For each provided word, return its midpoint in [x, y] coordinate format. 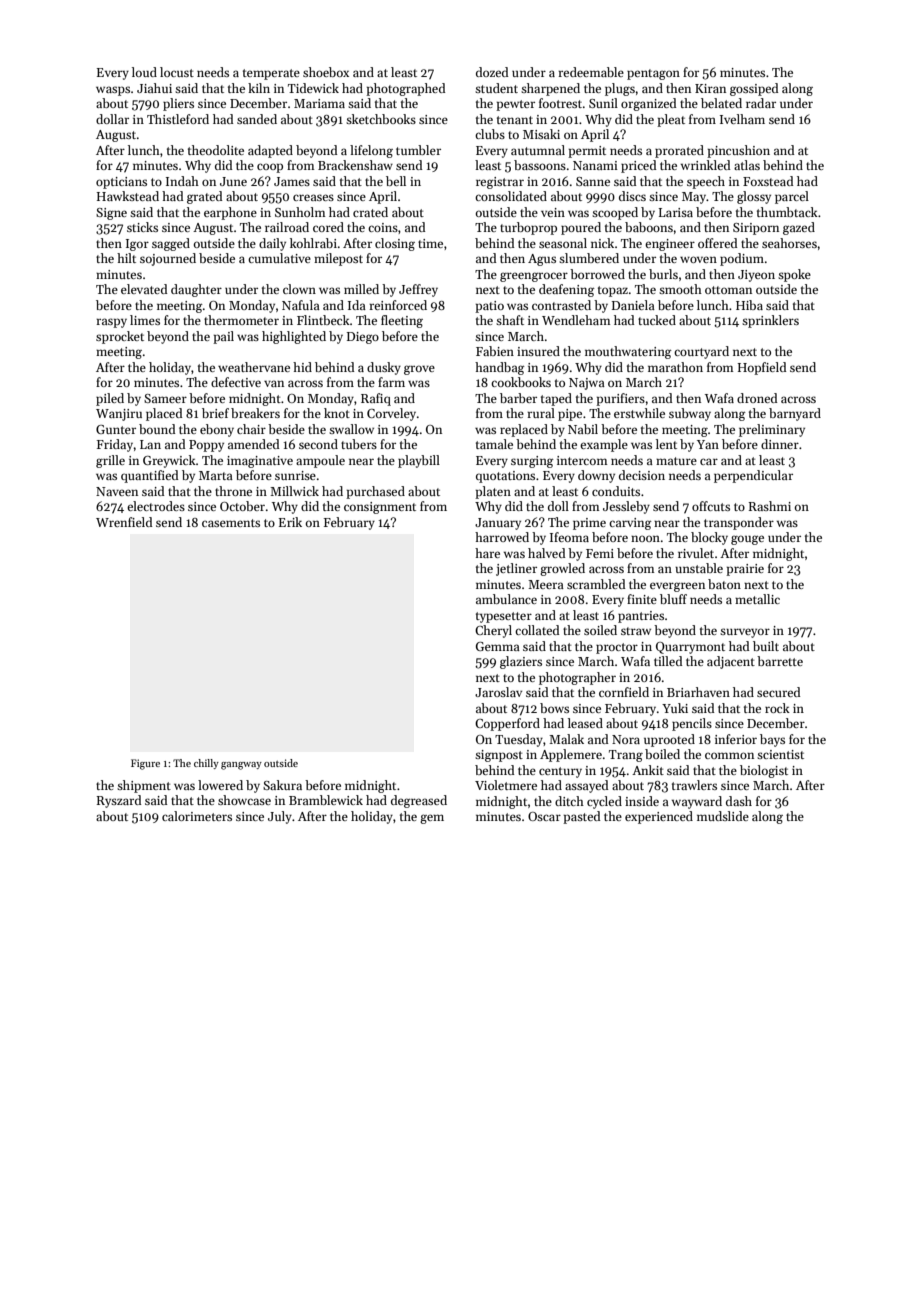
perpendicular [753, 476]
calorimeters [197, 816]
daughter [196, 290]
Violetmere [506, 785]
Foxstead [768, 181]
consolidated [511, 196]
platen [493, 492]
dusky [384, 368]
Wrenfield [124, 522]
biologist [764, 771]
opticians [121, 183]
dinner [780, 444]
